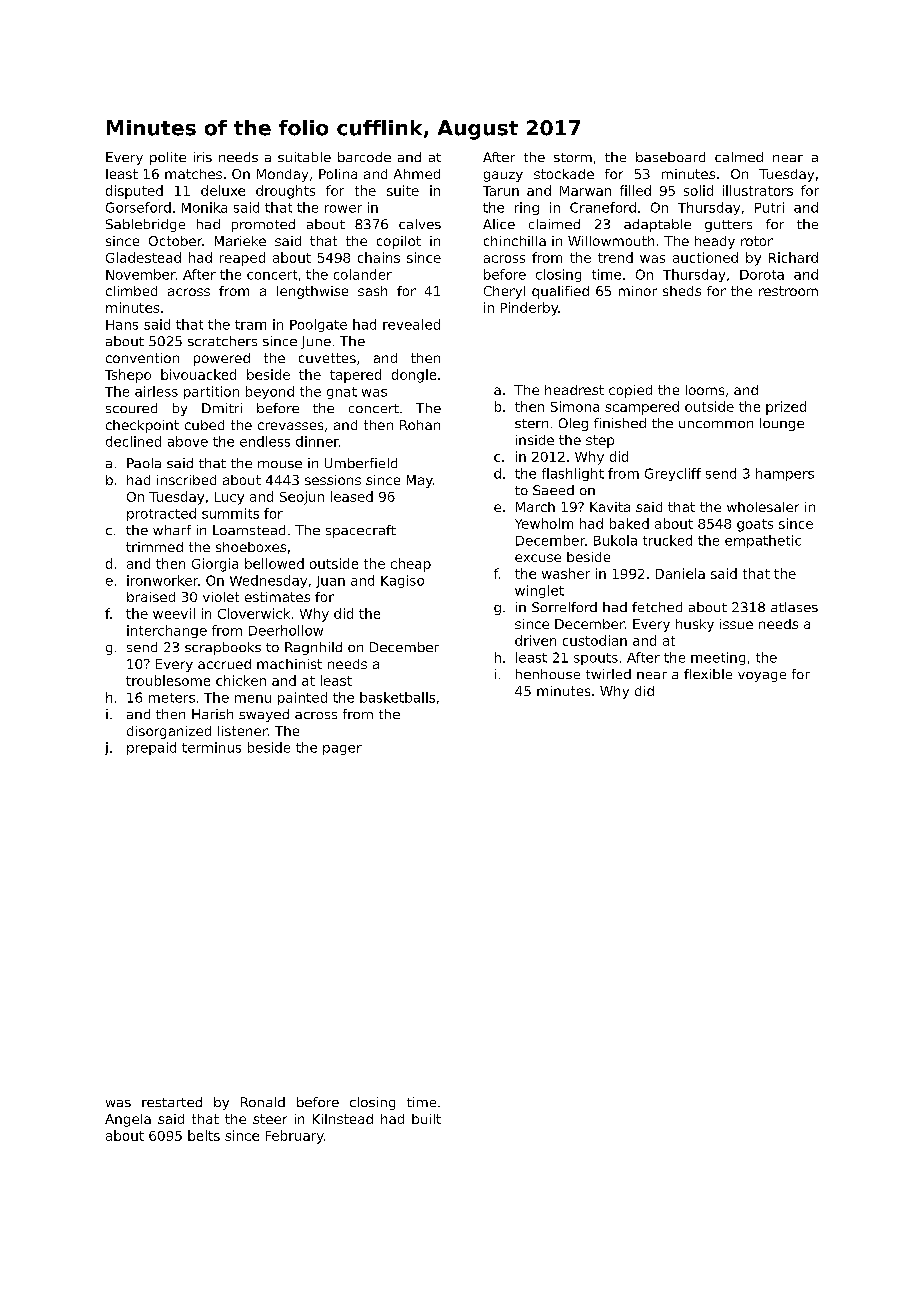 This screenshot has height=1308, width=924. Describe the element at coordinates (535, 507) in the screenshot. I see `March` at that location.
